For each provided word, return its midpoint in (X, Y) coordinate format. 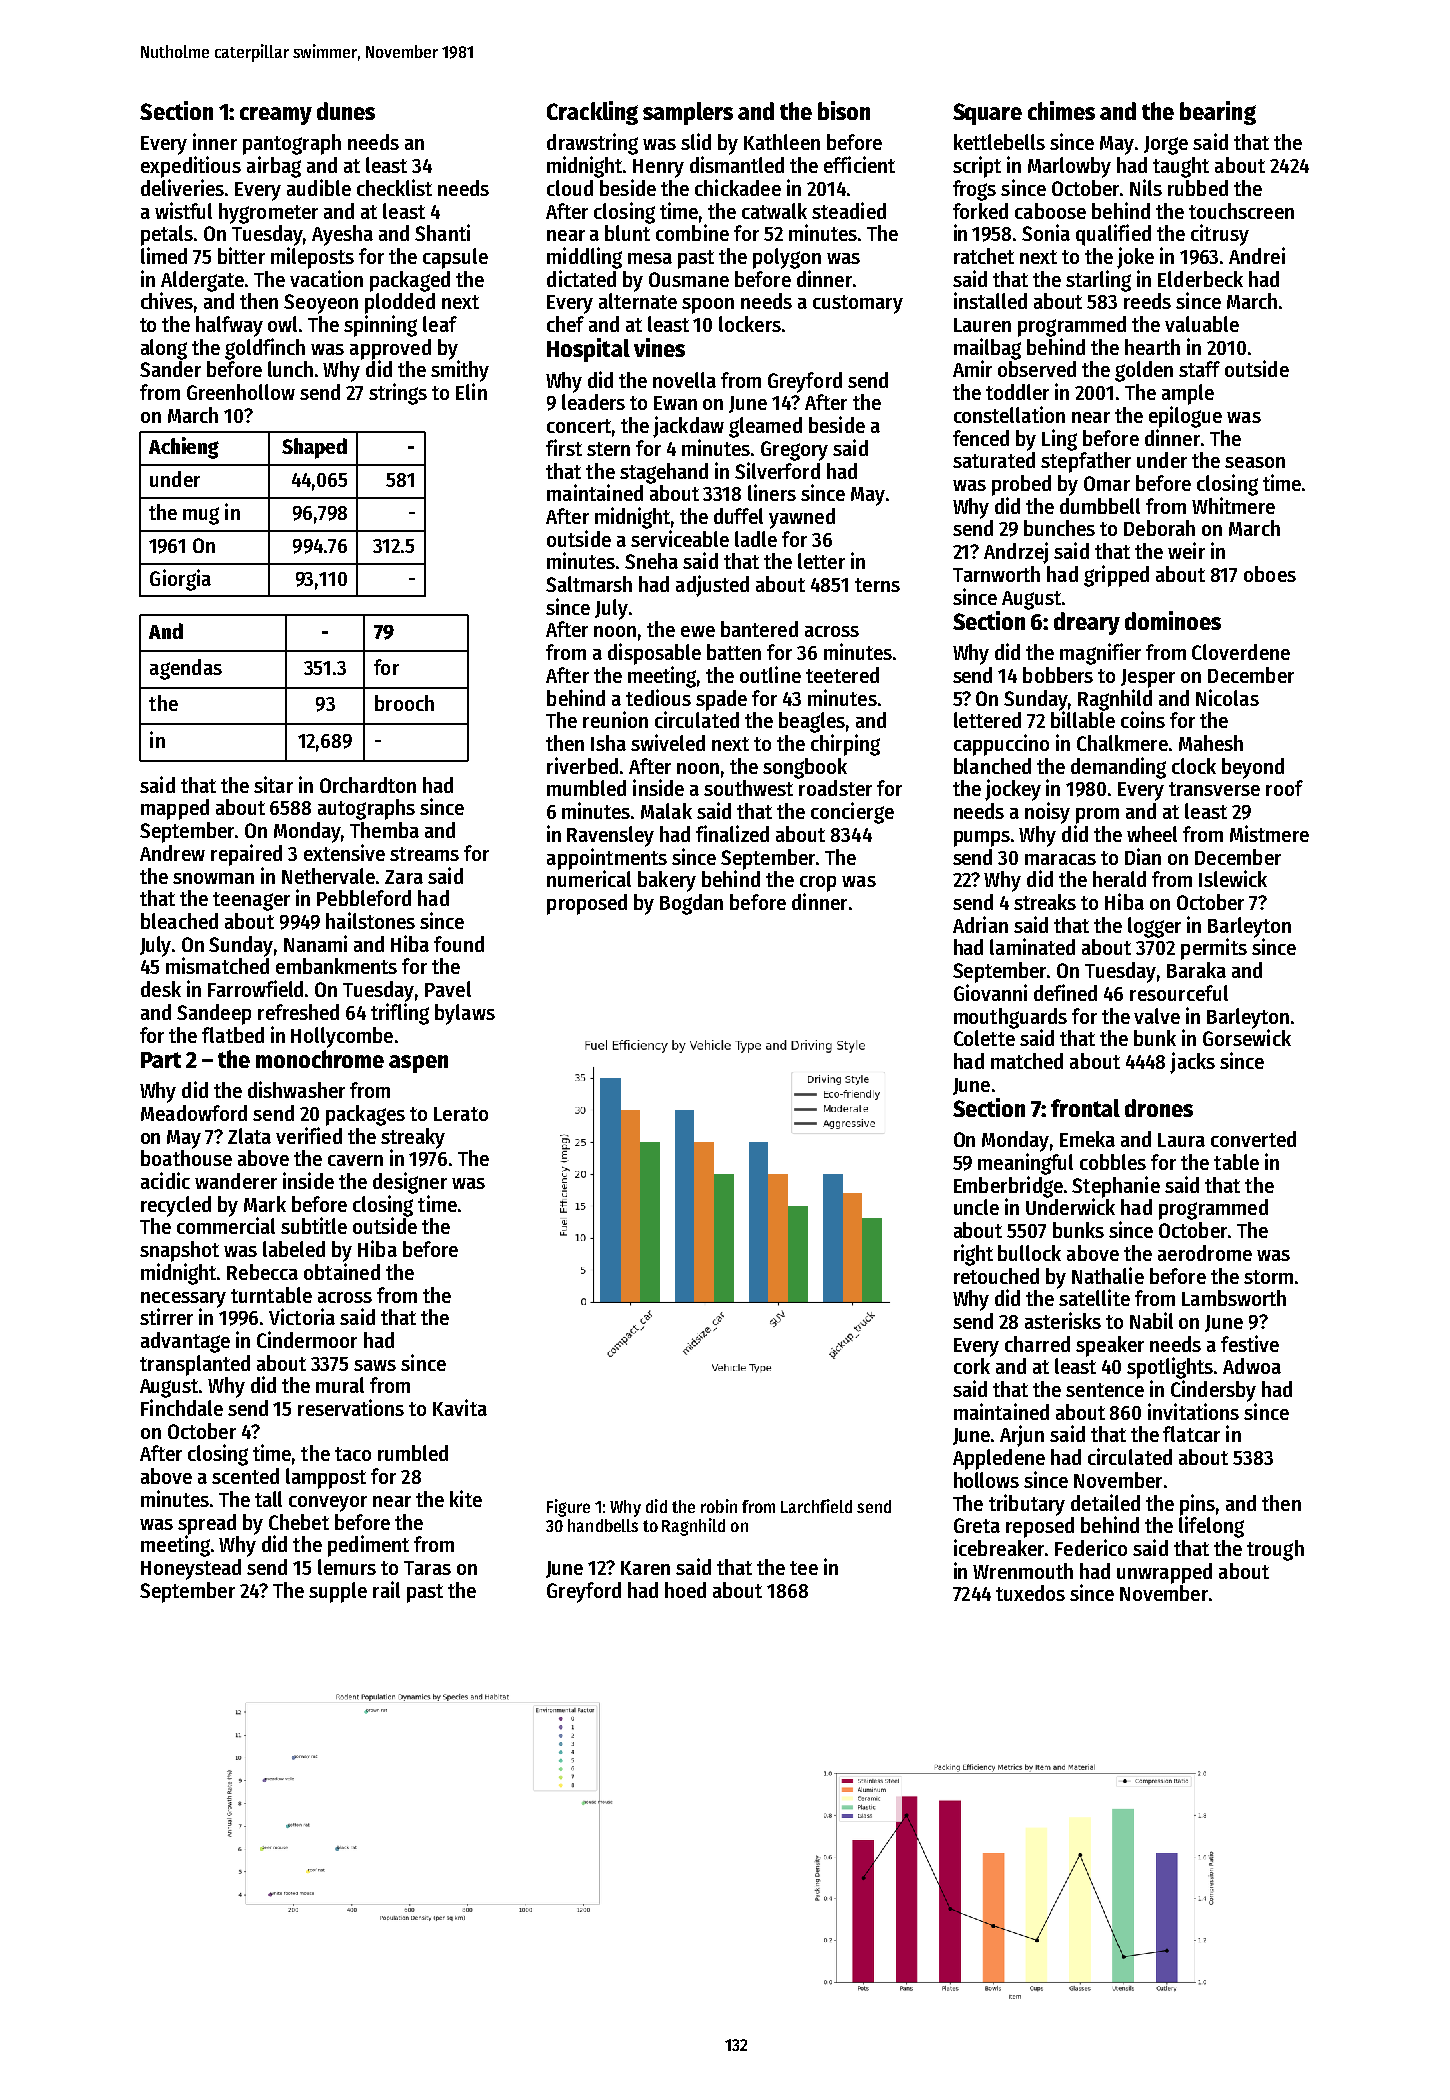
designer (410, 1183)
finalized (732, 833)
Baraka (1196, 970)
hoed (685, 1590)
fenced (981, 438)
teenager (251, 901)
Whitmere (1233, 505)
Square (987, 114)
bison (844, 110)
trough (1275, 1550)
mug (201, 516)
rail (386, 1589)
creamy (276, 116)
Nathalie (1108, 1275)
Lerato (461, 1114)
